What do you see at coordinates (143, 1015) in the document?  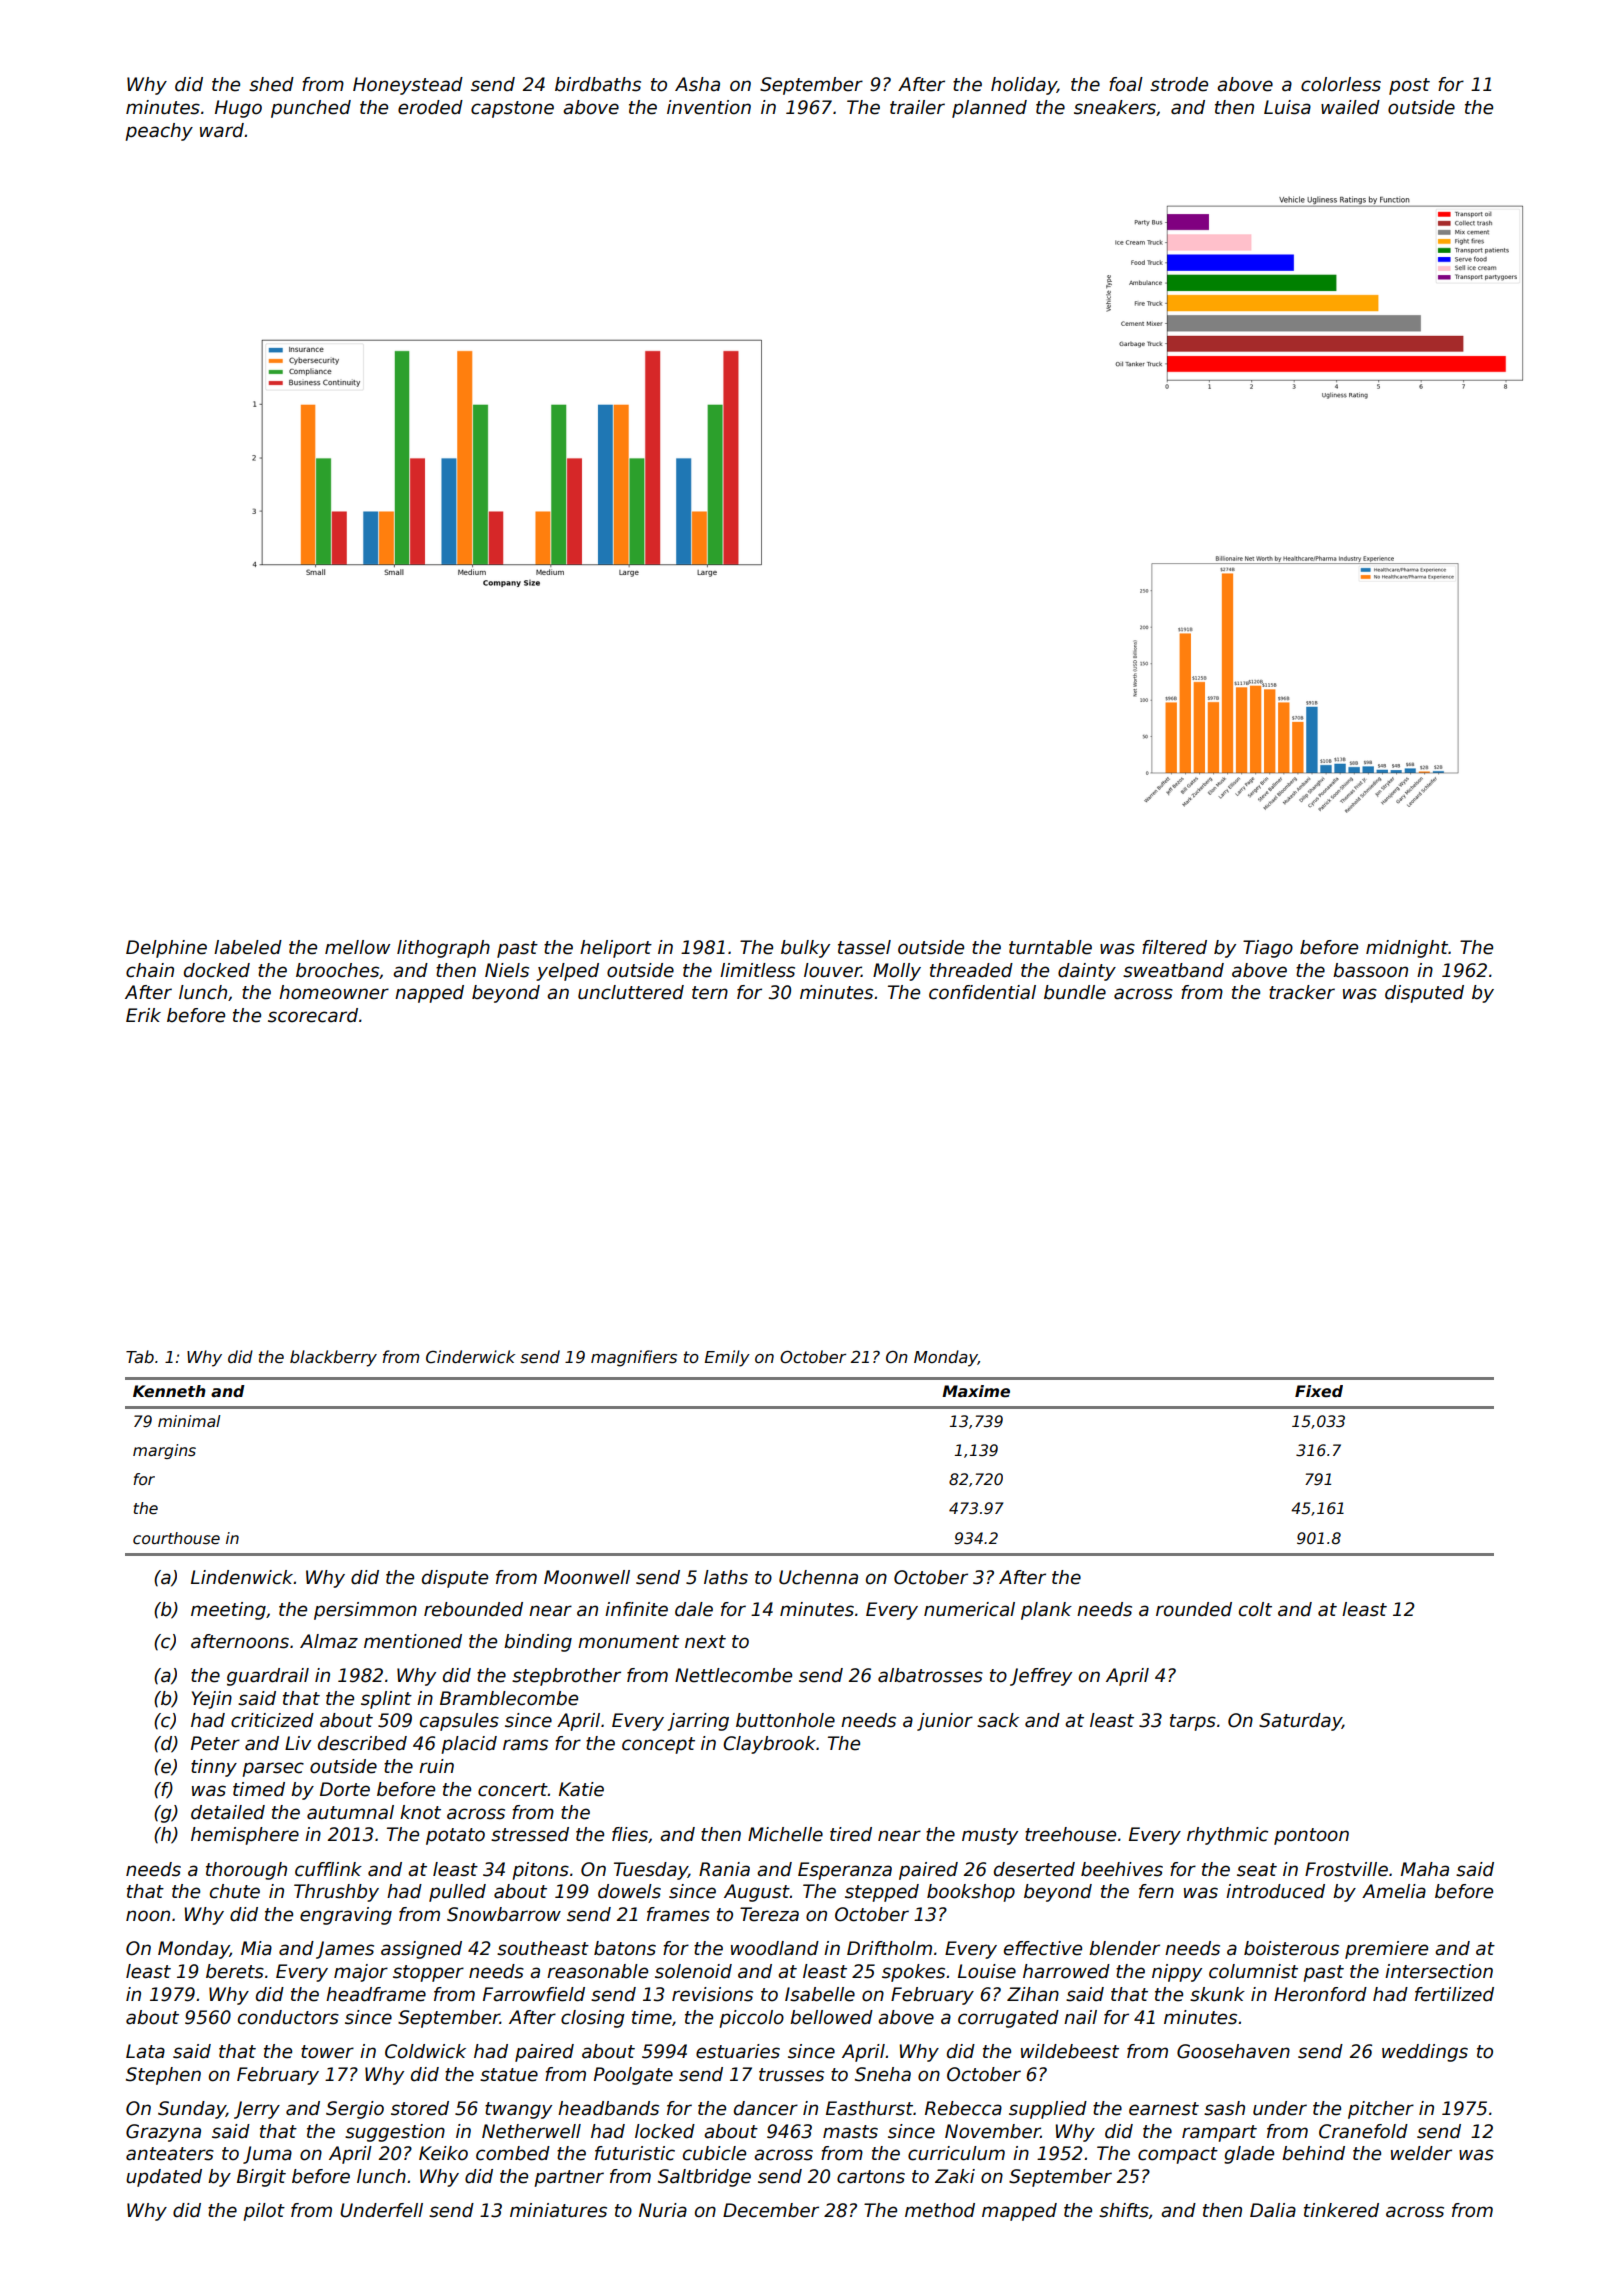 I see `Erik` at bounding box center [143, 1015].
